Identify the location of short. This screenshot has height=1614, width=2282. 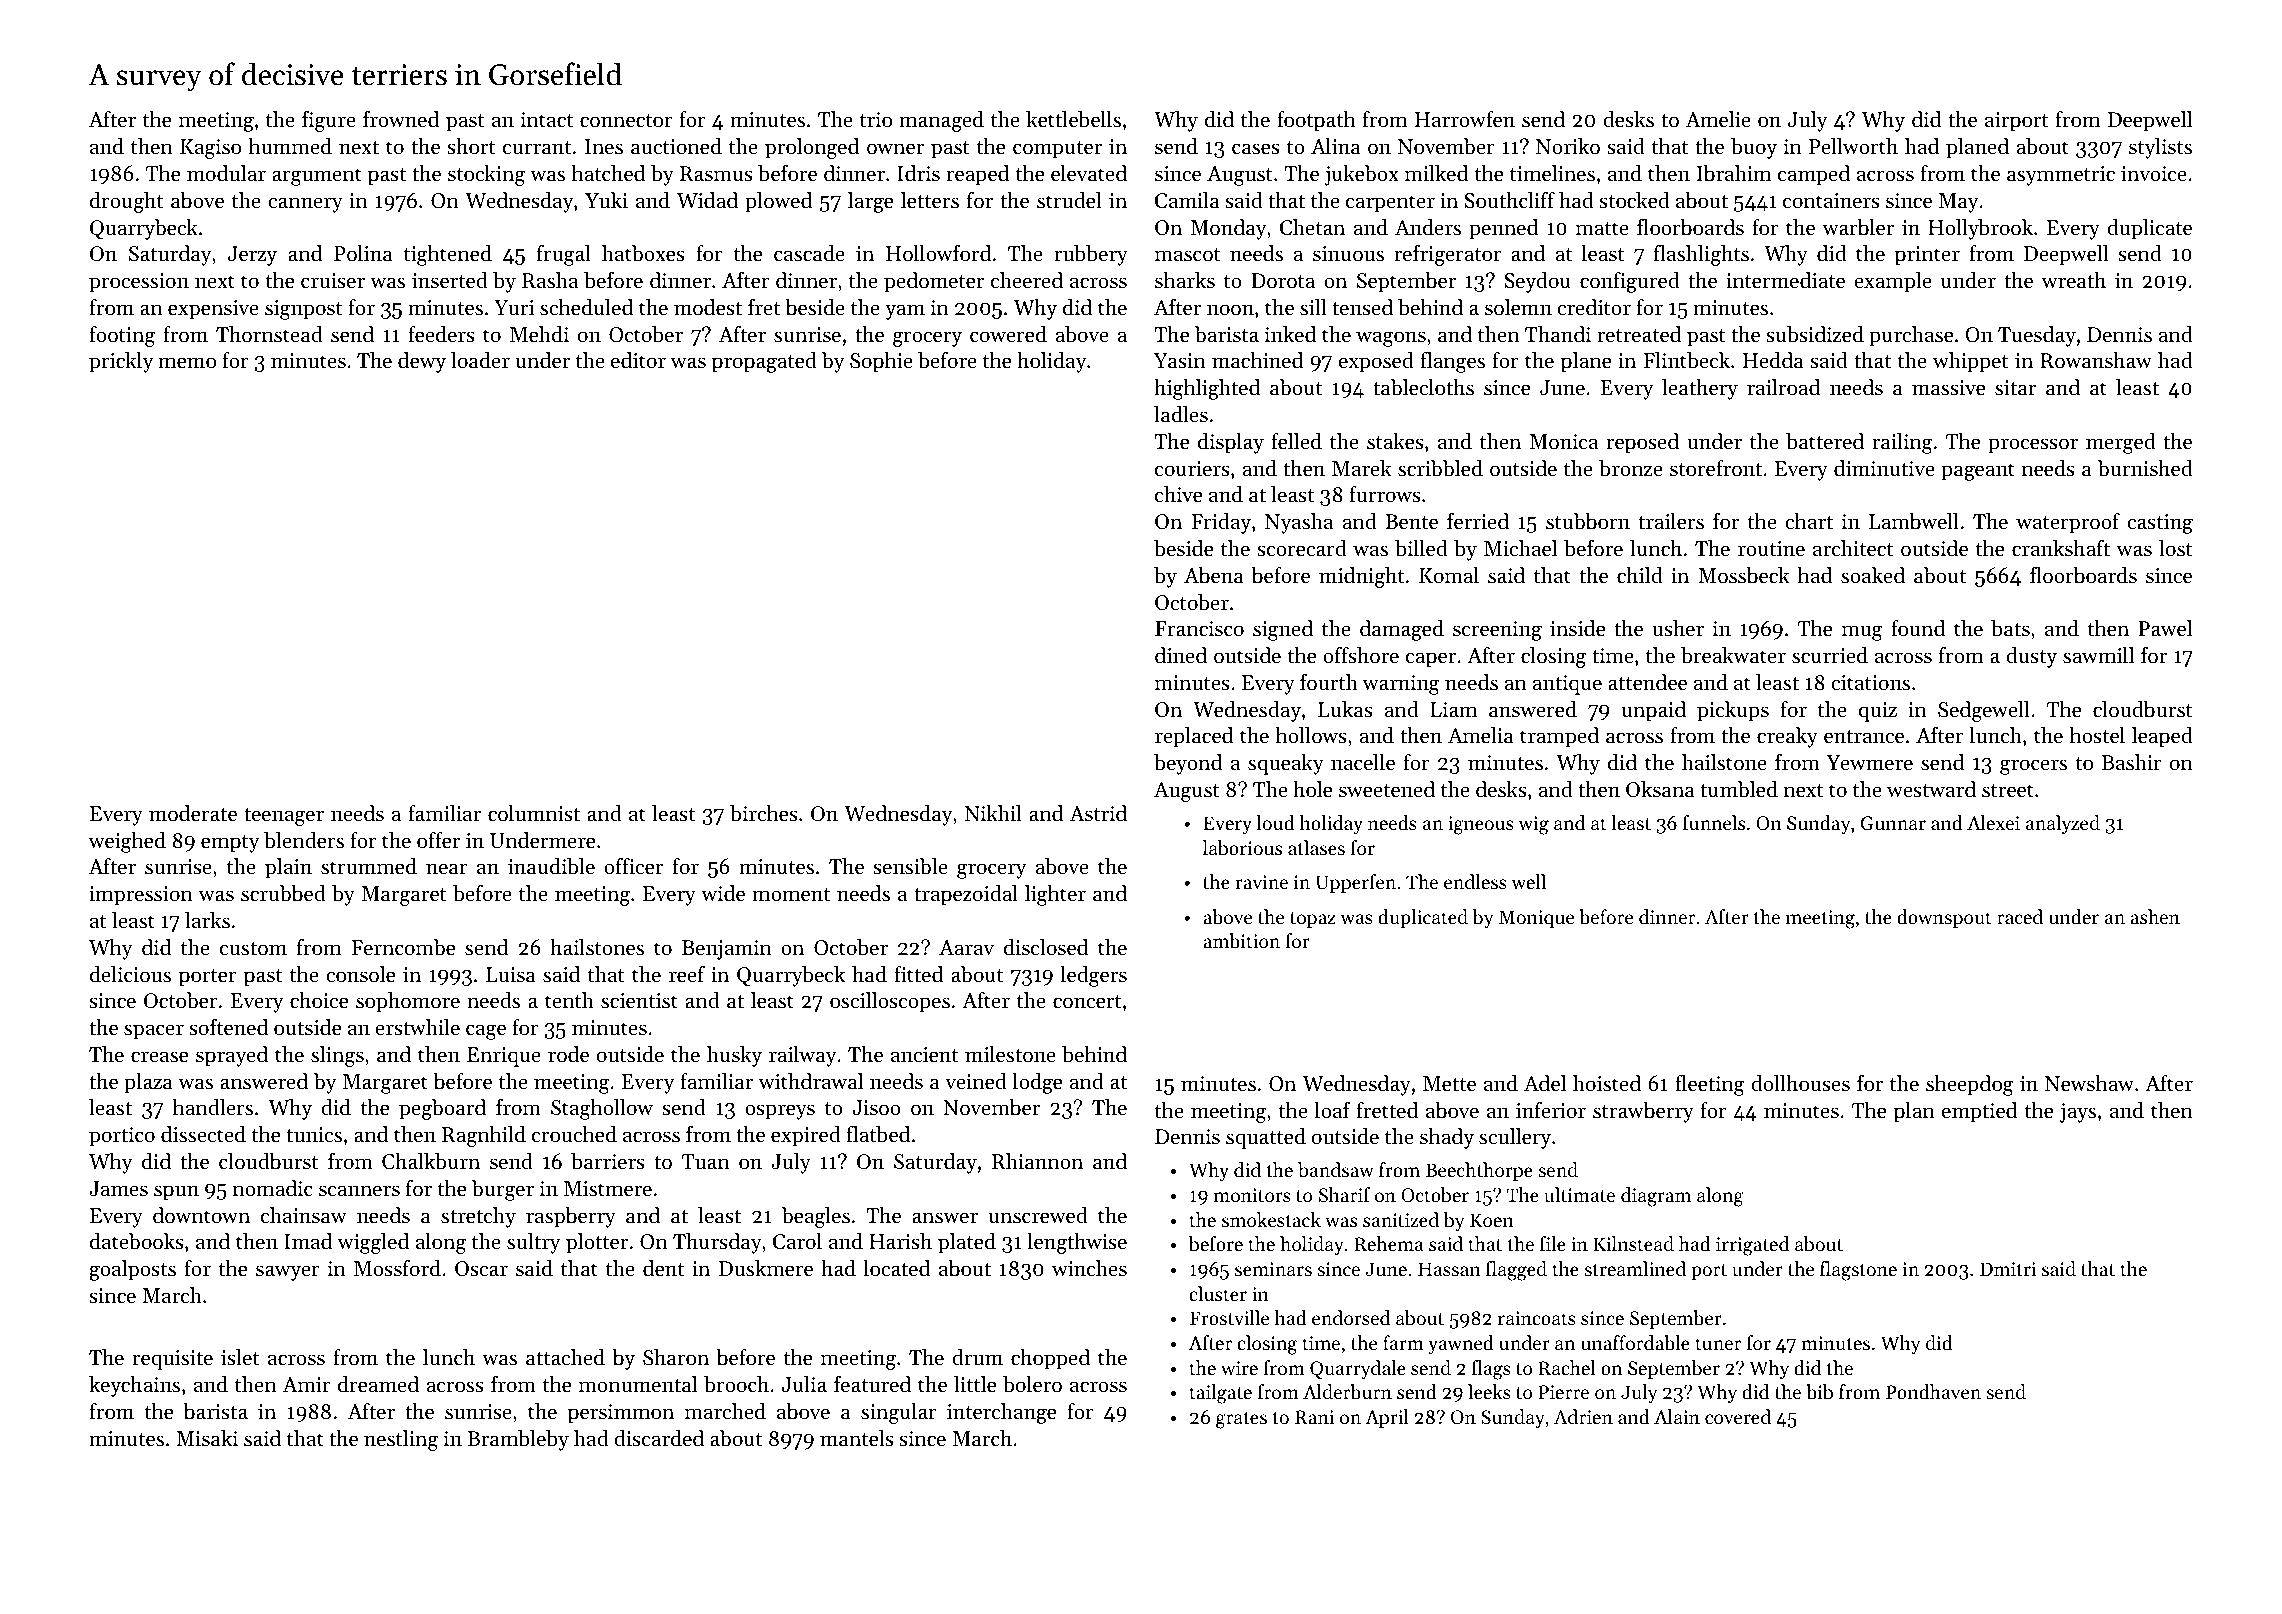
(471, 146).
